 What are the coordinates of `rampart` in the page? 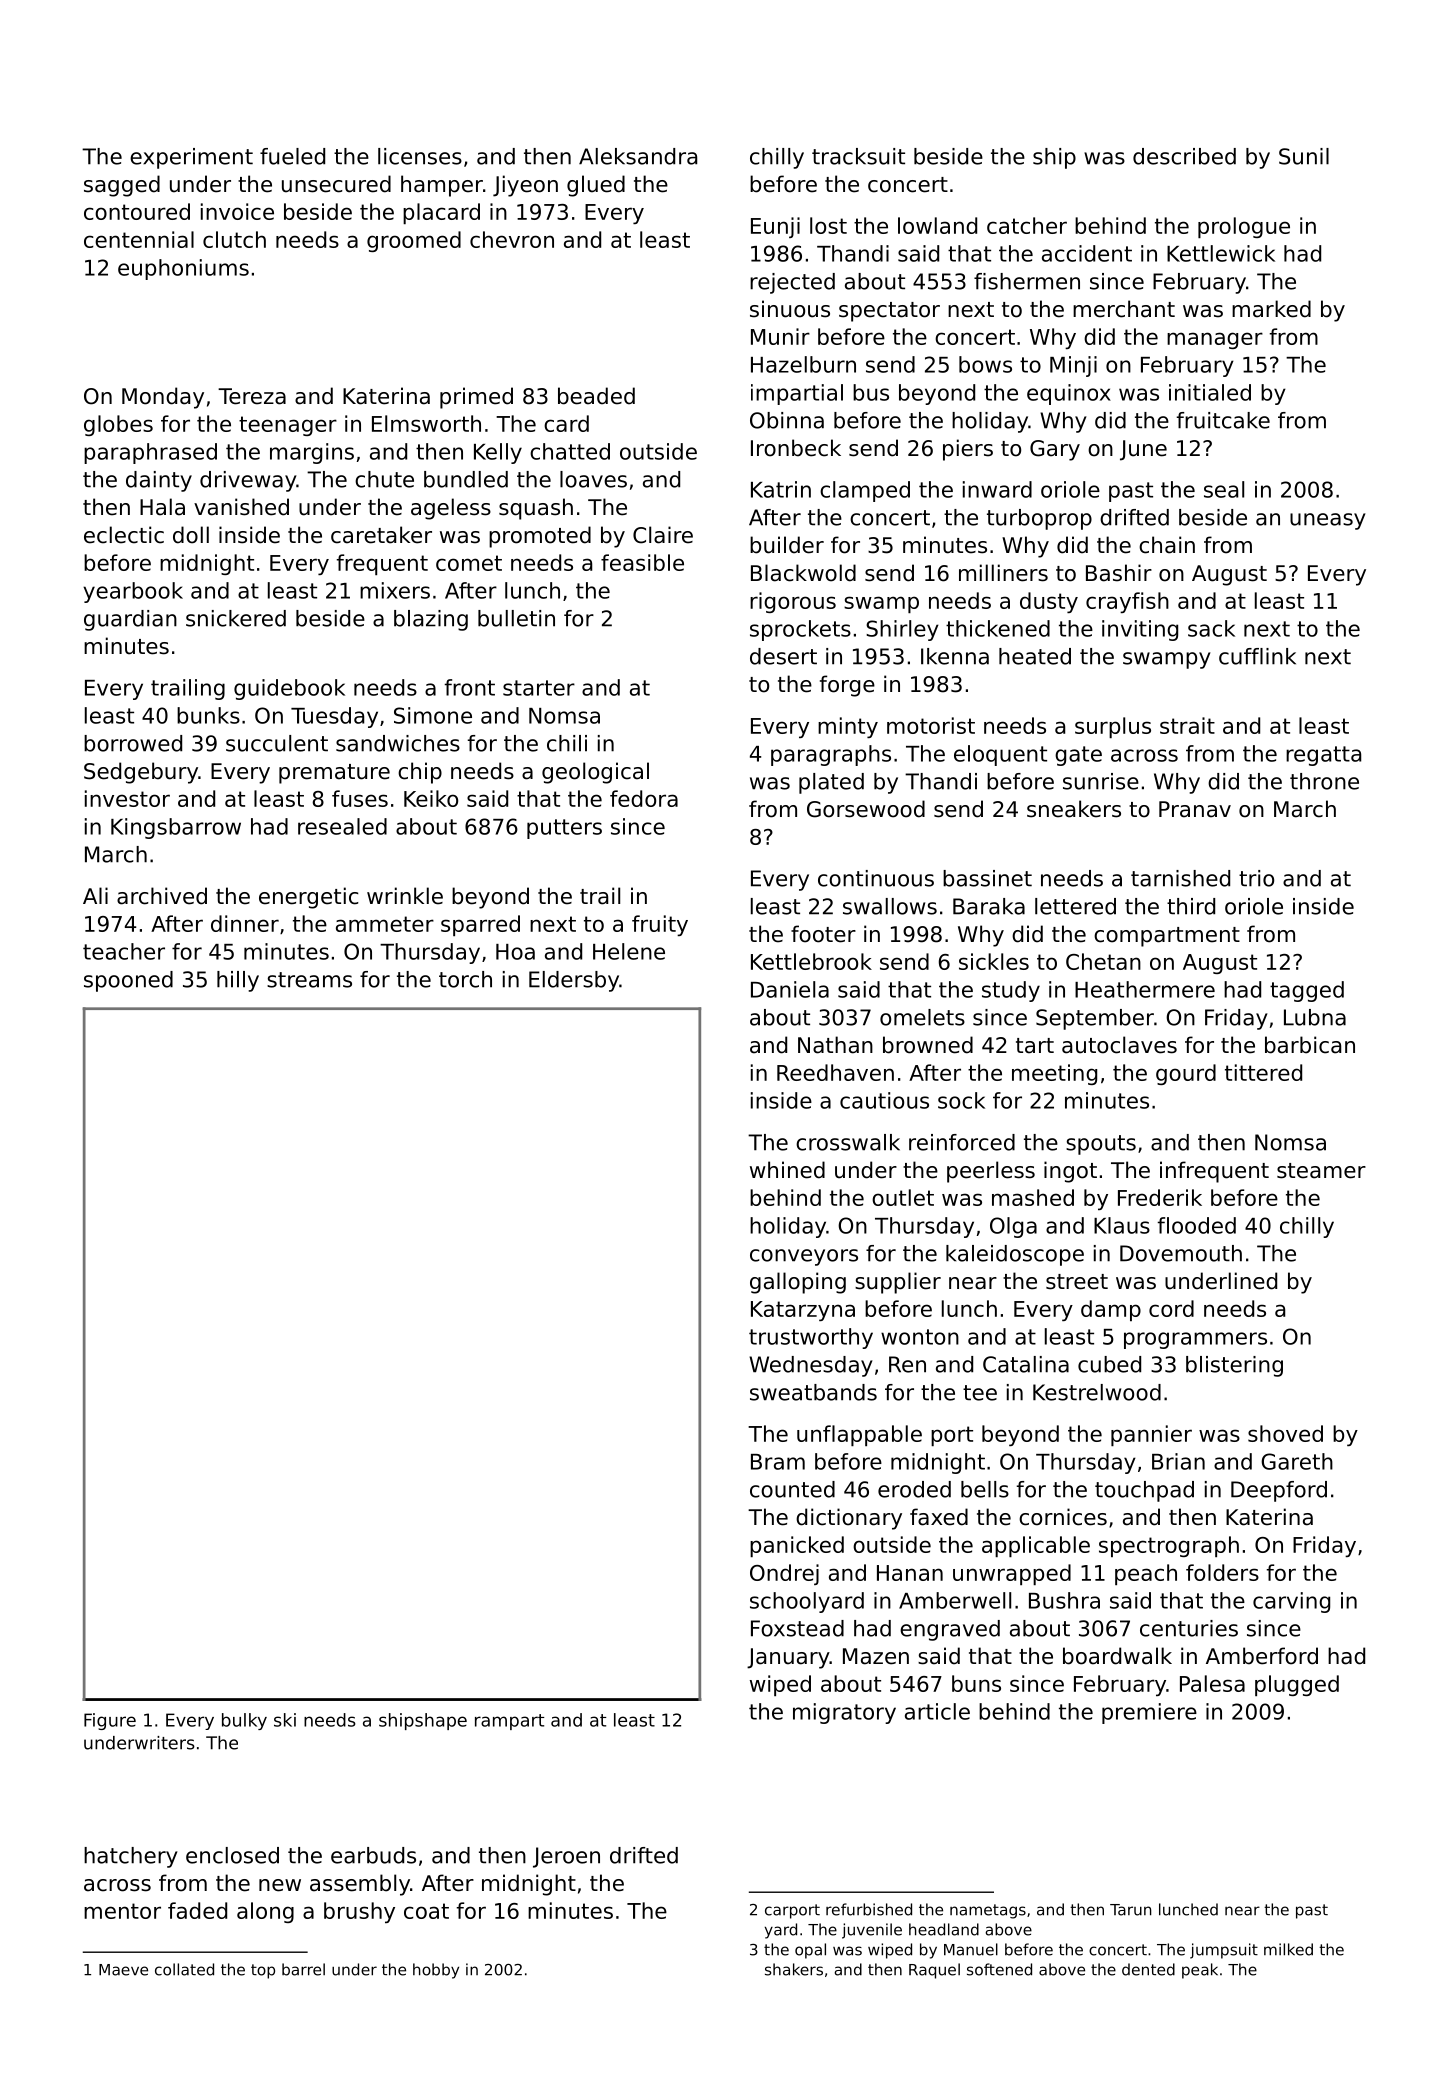 It's located at (510, 1722).
